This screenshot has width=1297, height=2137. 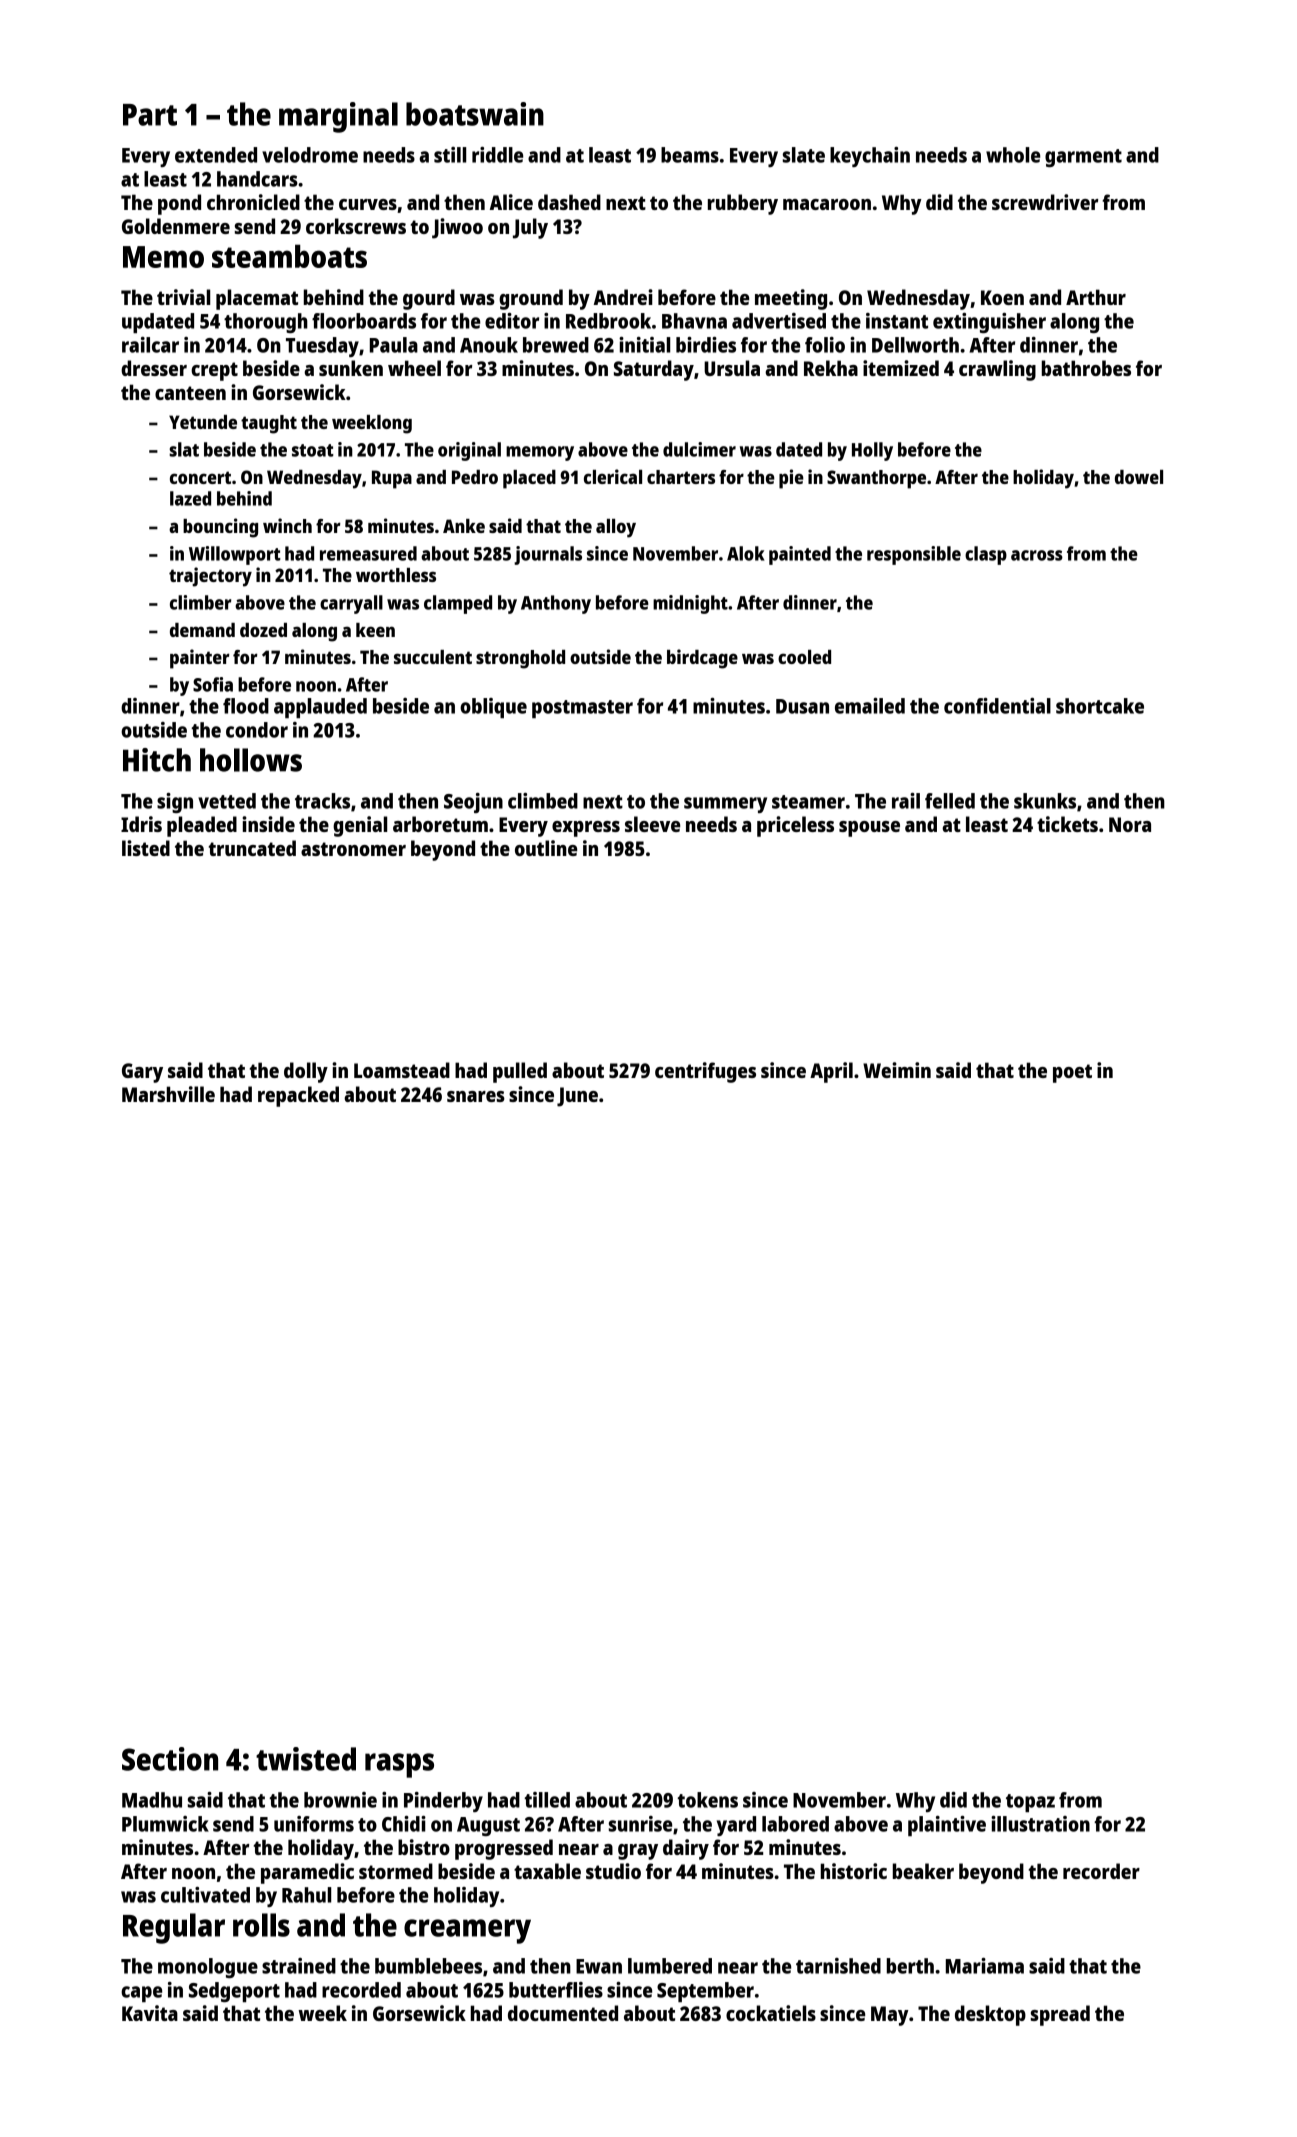 What do you see at coordinates (170, 1759) in the screenshot?
I see `Section` at bounding box center [170, 1759].
